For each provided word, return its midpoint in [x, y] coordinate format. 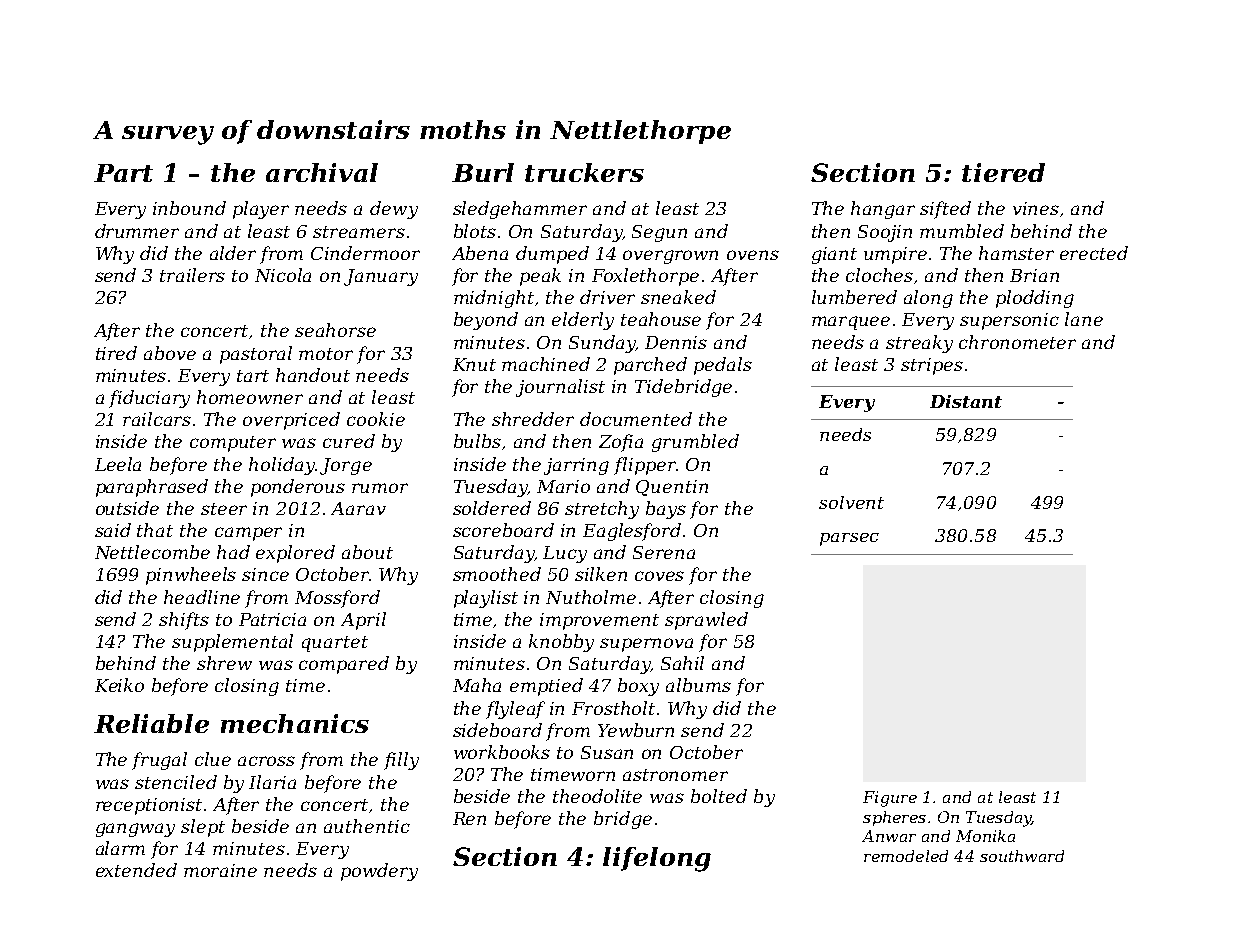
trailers [192, 275]
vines [1036, 208]
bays [666, 510]
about [367, 552]
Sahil [682, 663]
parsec [849, 539]
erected [1094, 253]
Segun [659, 233]
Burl [483, 172]
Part [123, 173]
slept [203, 828]
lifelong [657, 859]
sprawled [706, 621]
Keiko [119, 685]
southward [1022, 856]
